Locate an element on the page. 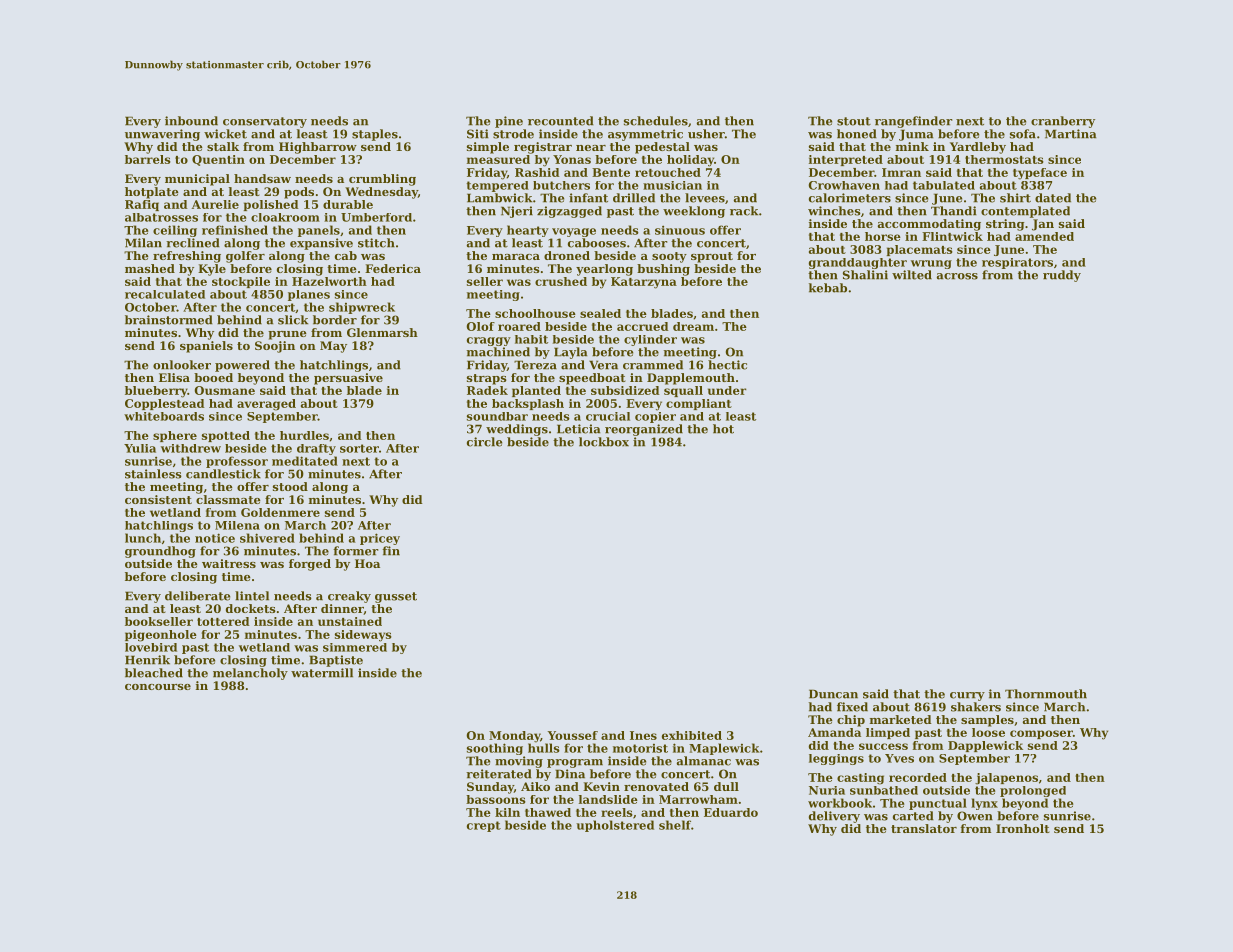 This document has width=1233, height=952. pricey is located at coordinates (380, 539).
